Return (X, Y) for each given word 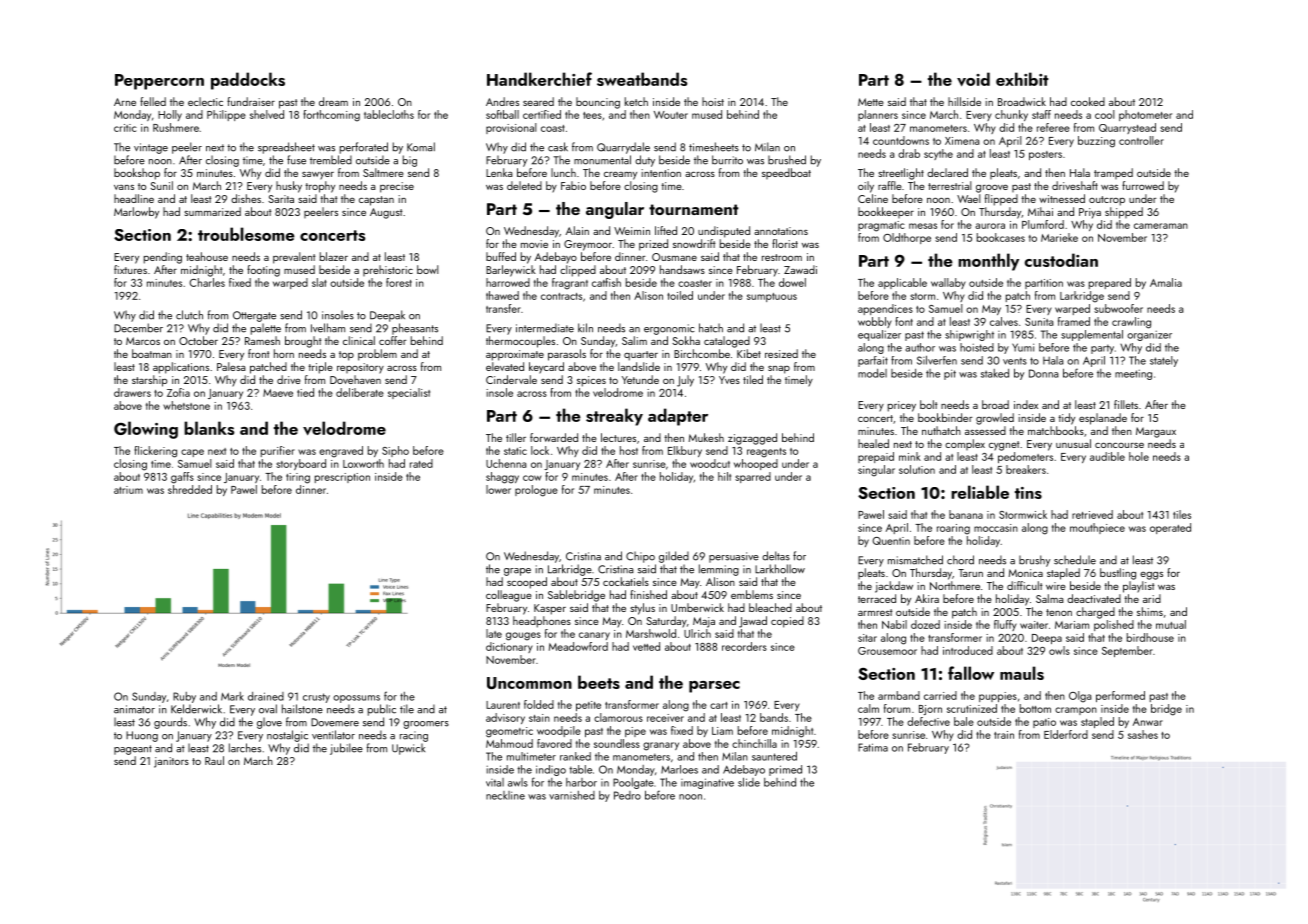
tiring (298, 478)
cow (532, 478)
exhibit (1022, 79)
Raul (214, 760)
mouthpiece (1097, 528)
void (973, 79)
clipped (578, 271)
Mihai (1040, 211)
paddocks (248, 81)
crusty (316, 698)
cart (719, 705)
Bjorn (930, 710)
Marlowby (136, 213)
